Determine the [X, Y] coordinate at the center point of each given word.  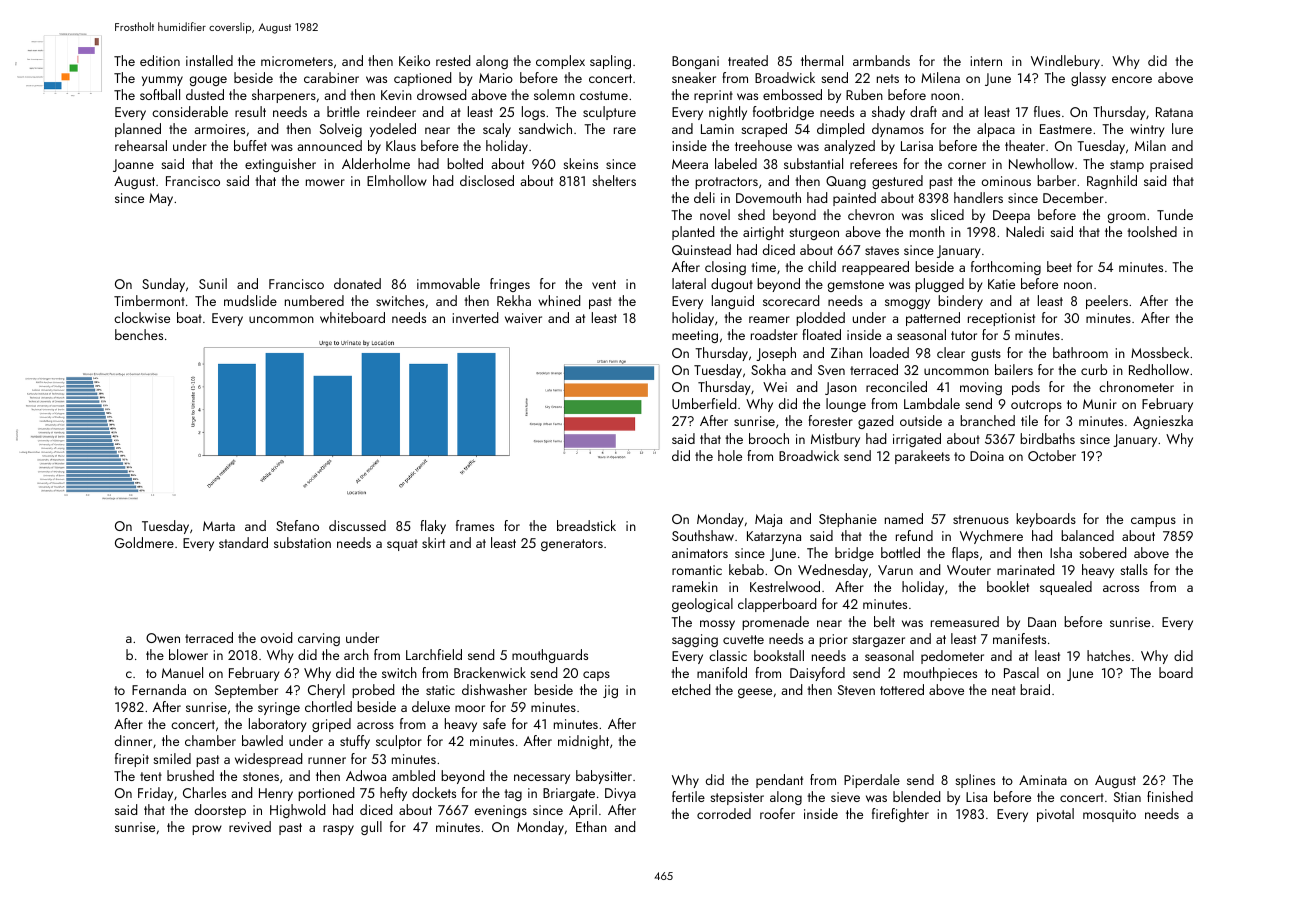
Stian [1127, 797]
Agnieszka [1163, 422]
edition [160, 60]
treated [748, 60]
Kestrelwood [785, 586]
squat [402, 545]
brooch [769, 438]
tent [151, 776]
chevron [871, 214]
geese [755, 693]
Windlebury [1065, 62]
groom [1127, 218]
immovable [448, 283]
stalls [1134, 569]
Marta [219, 526]
